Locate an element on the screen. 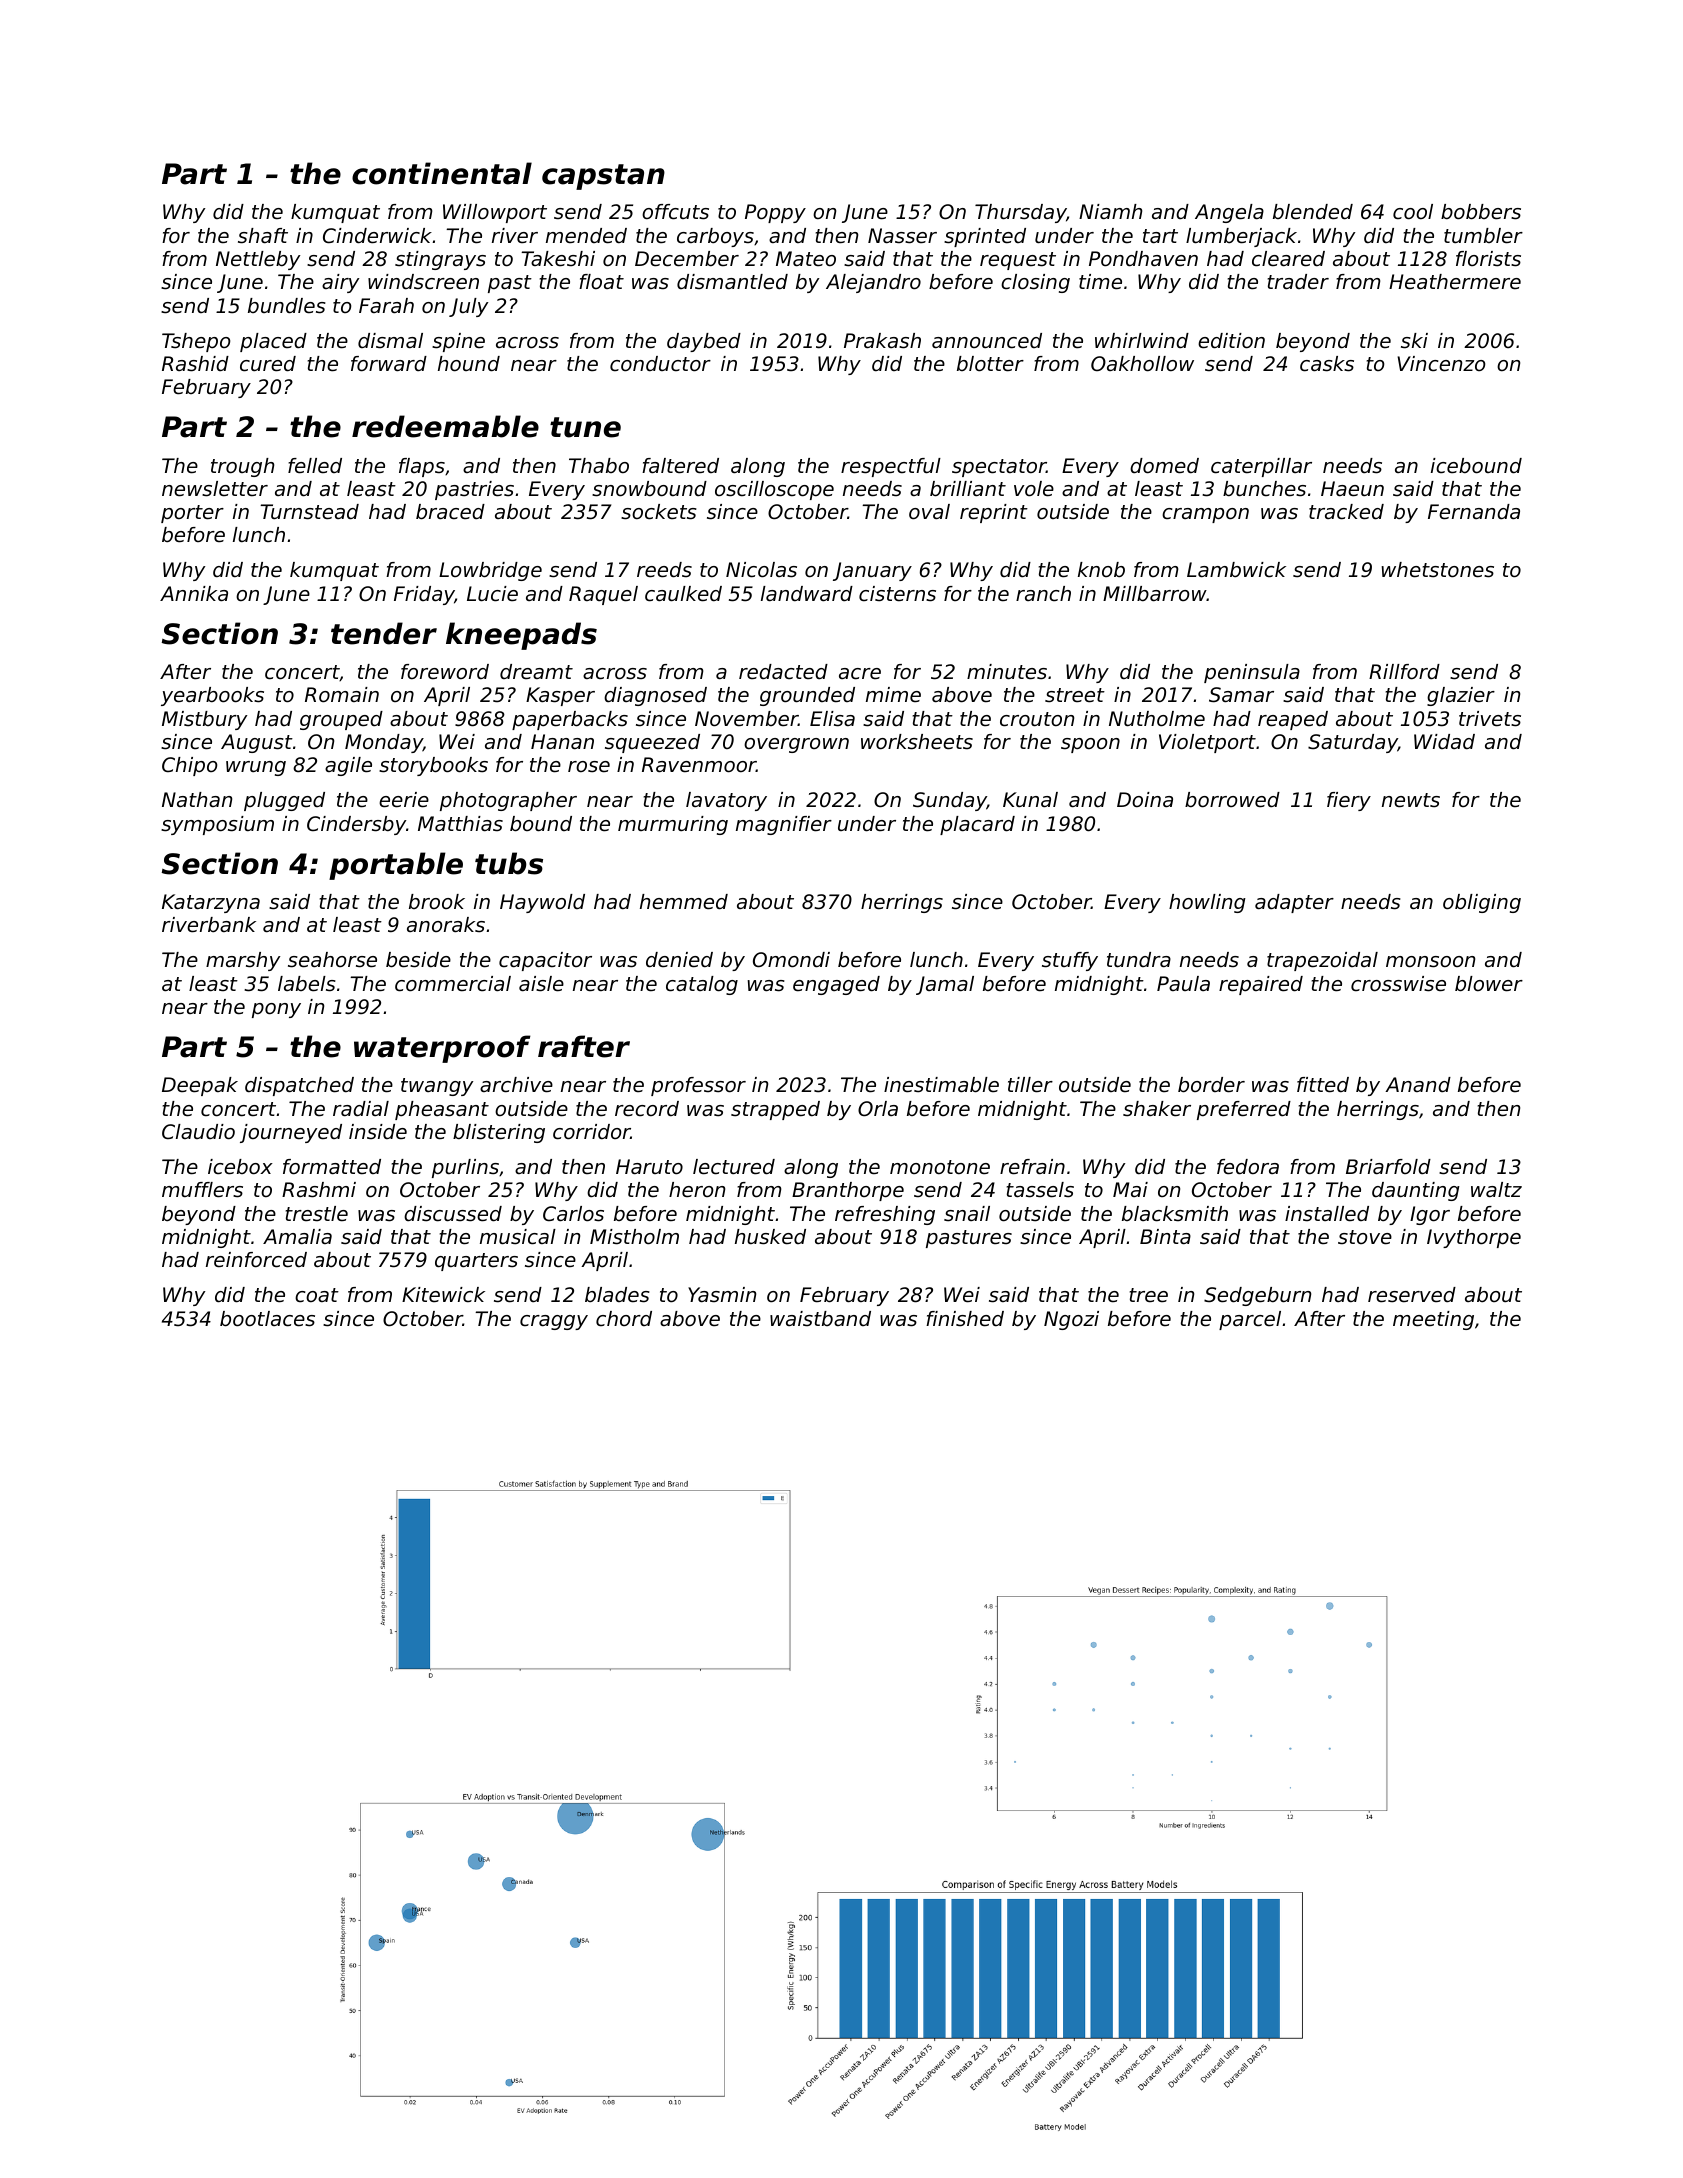  icebox is located at coordinates (240, 1167).
